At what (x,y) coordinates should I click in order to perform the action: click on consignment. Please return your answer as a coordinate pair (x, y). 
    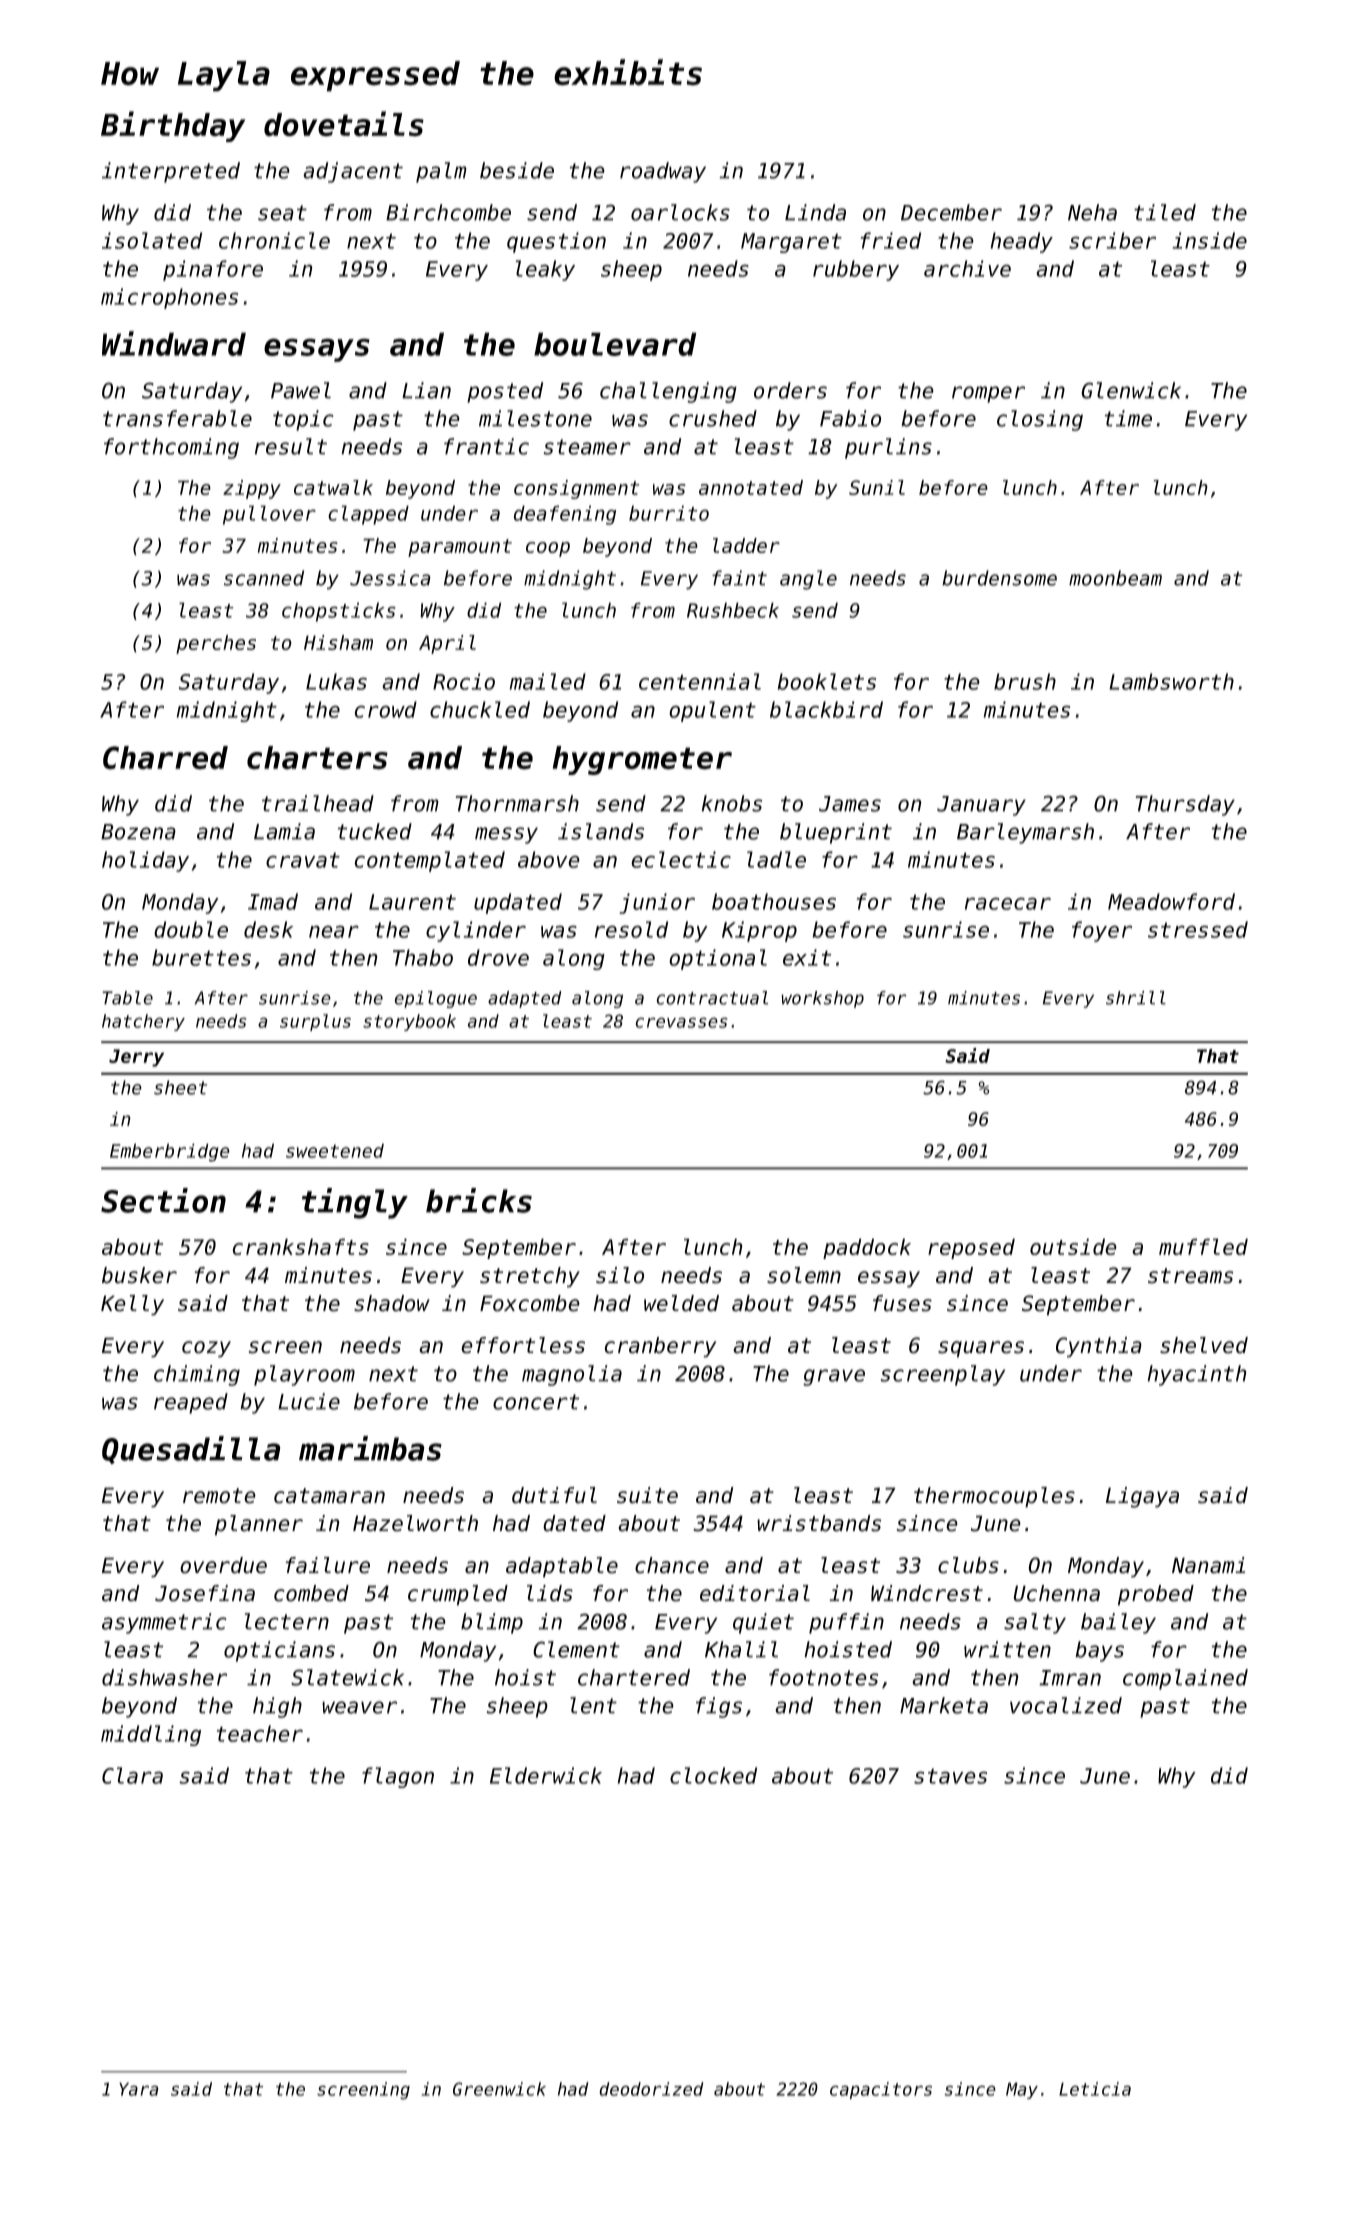
    Looking at the image, I should click on (576, 489).
